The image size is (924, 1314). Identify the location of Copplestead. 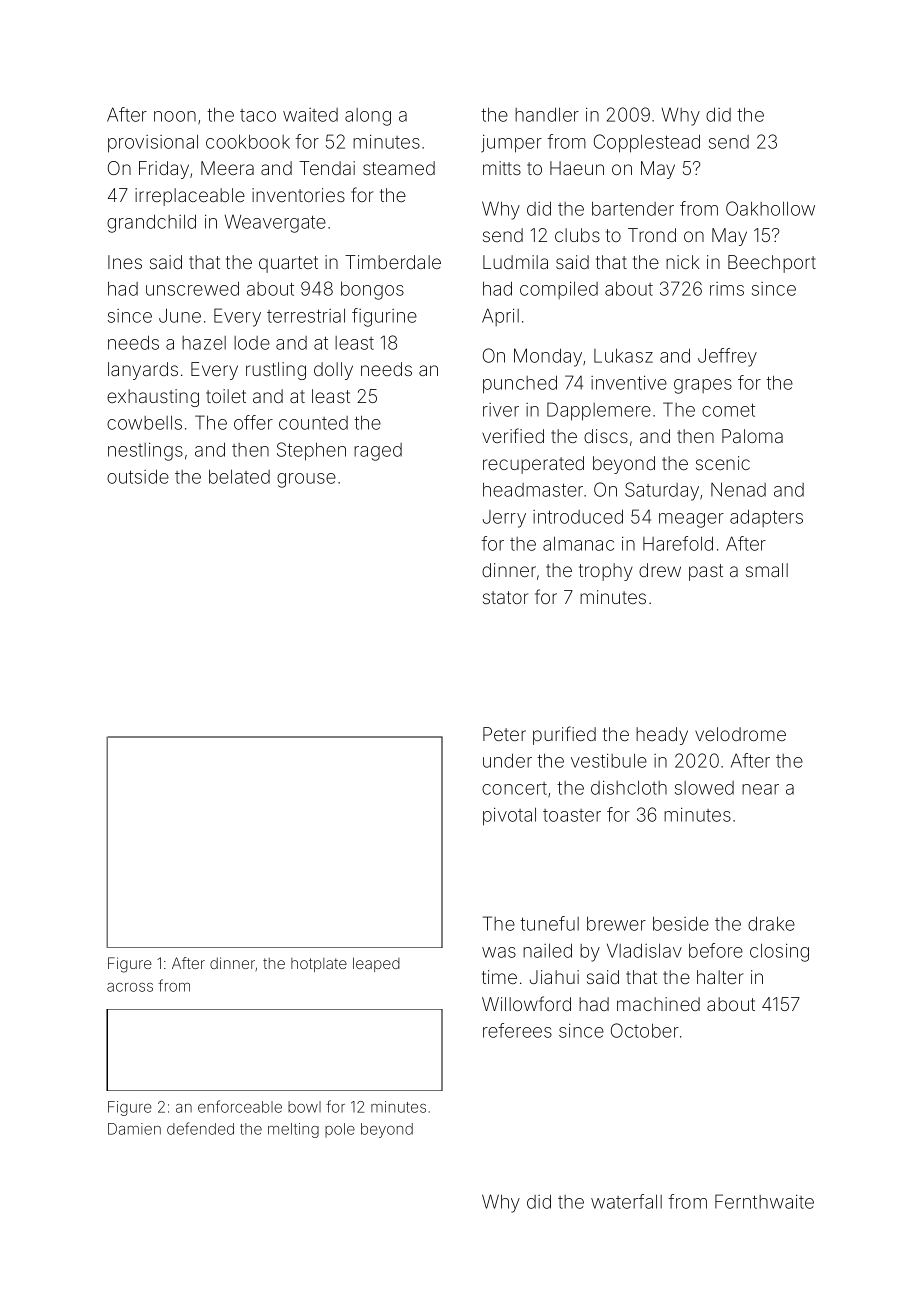
(647, 143).
